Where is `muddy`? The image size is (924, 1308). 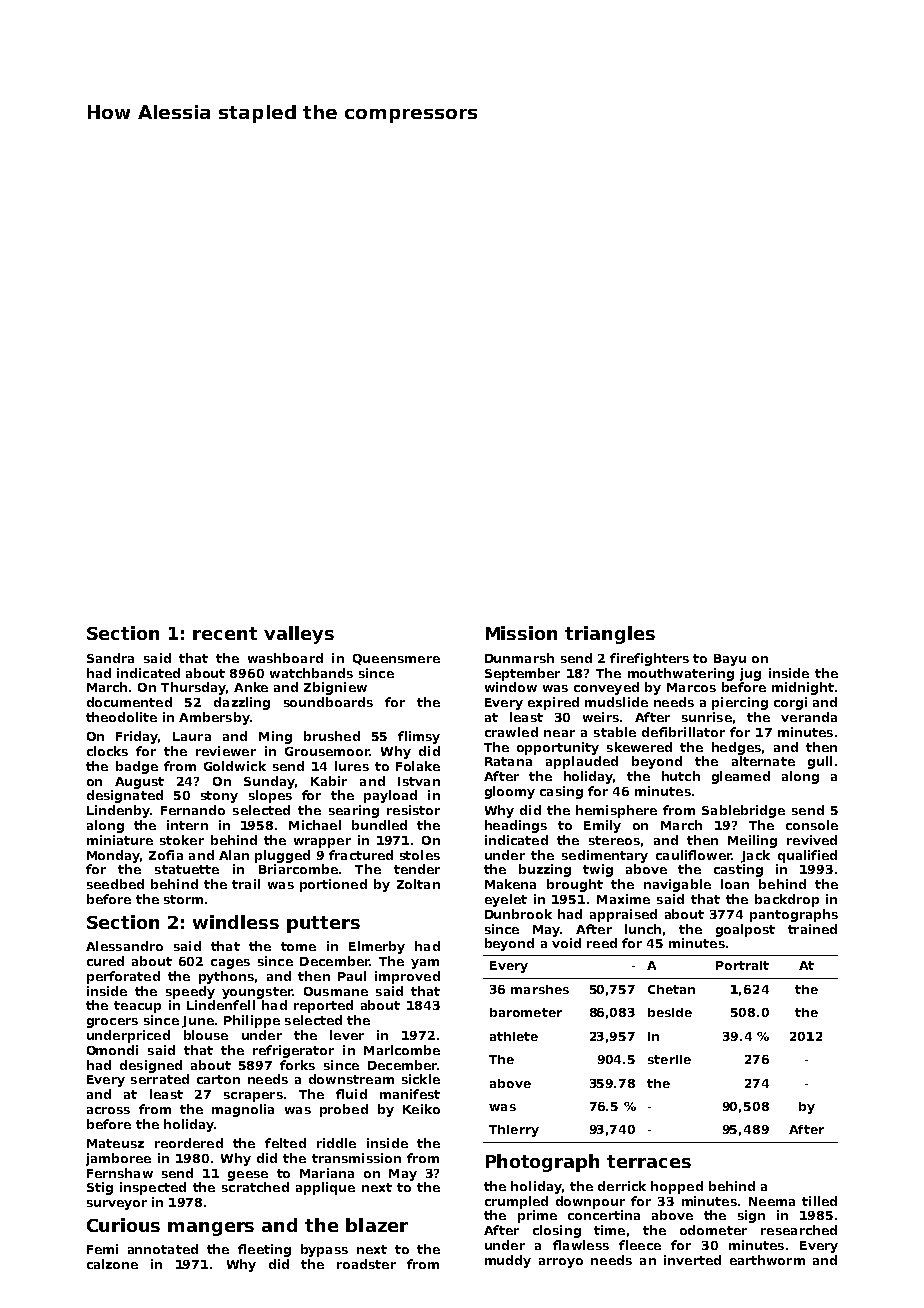
muddy is located at coordinates (508, 1261).
